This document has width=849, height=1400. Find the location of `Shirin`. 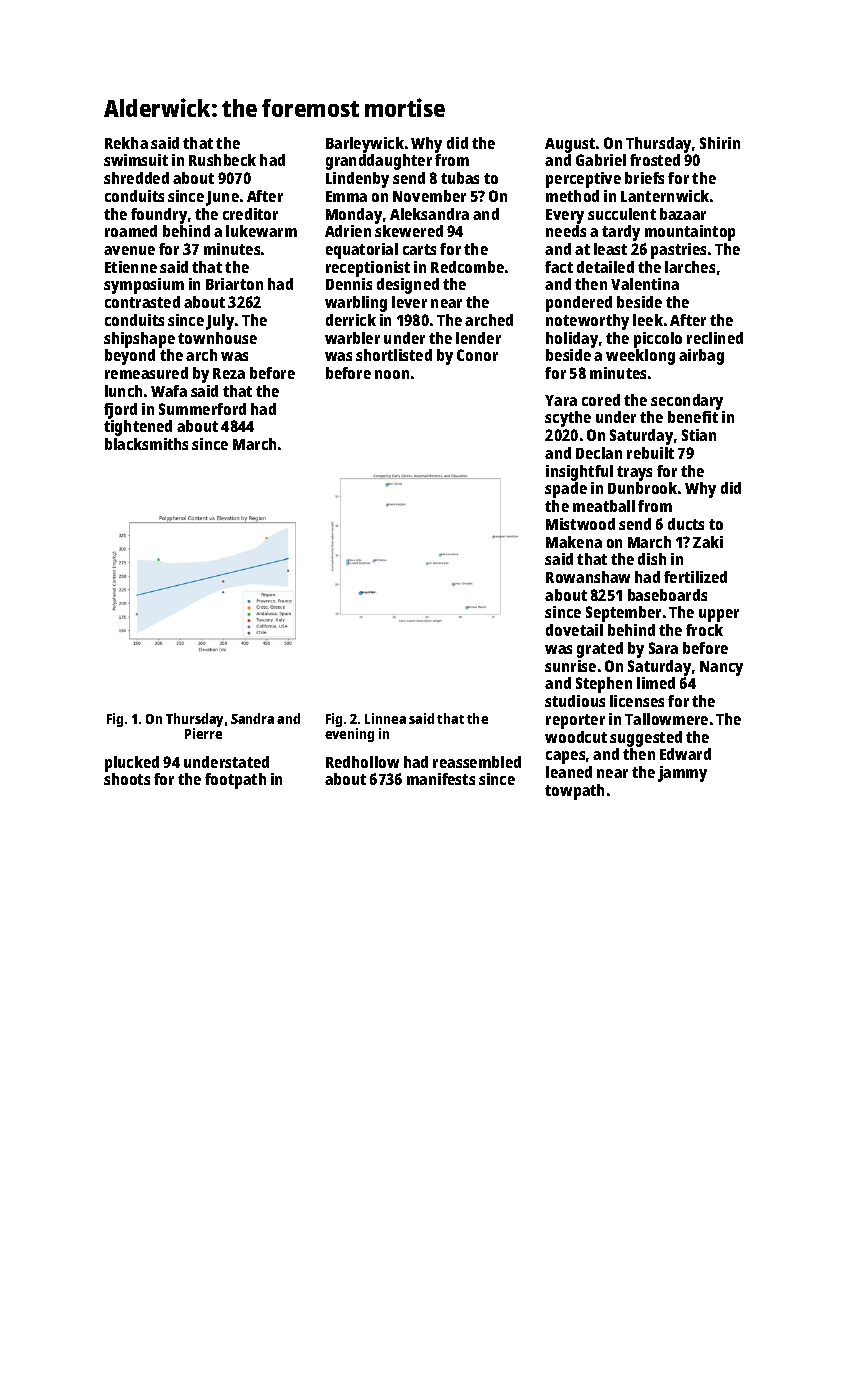

Shirin is located at coordinates (720, 143).
